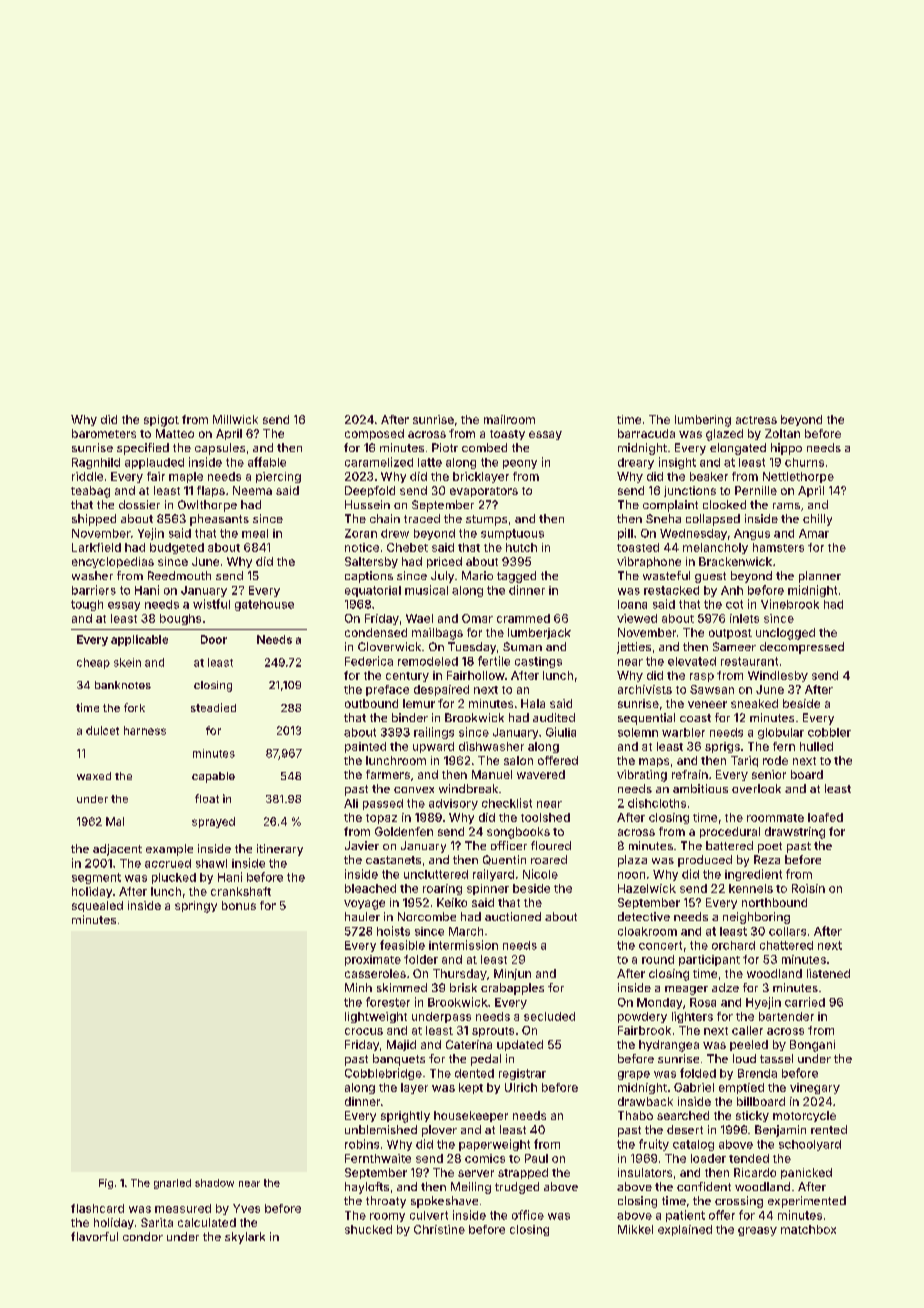 This screenshot has height=1308, width=924. Describe the element at coordinates (364, 1031) in the screenshot. I see `crocus` at that location.
